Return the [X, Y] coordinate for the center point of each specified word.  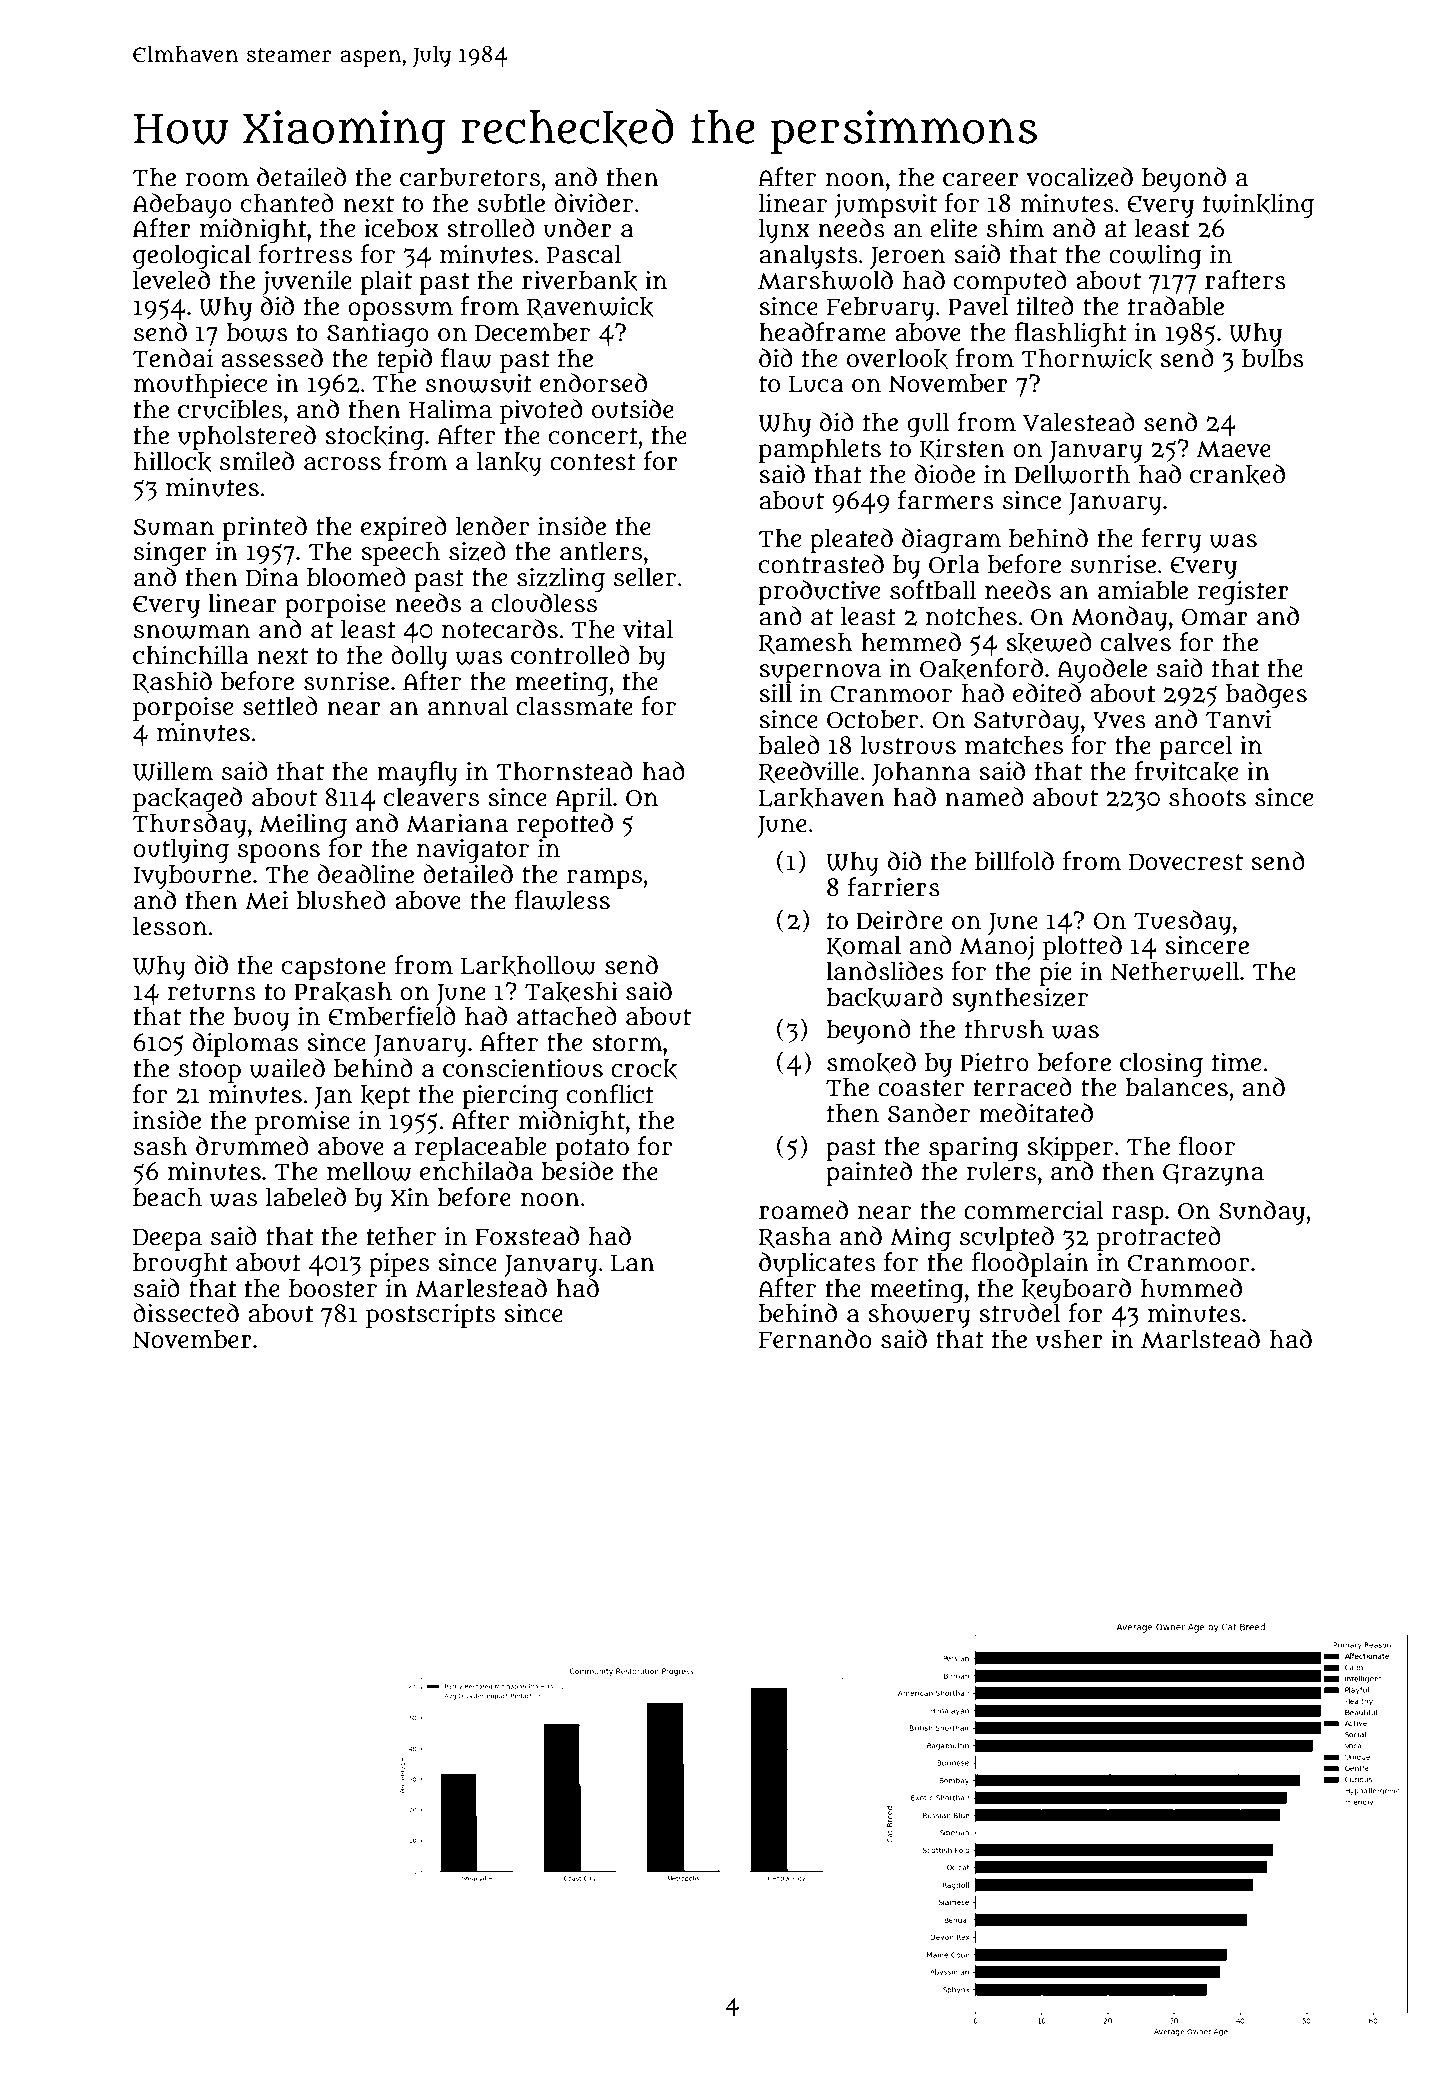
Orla [954, 564]
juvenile [307, 283]
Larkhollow [528, 966]
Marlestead [481, 1288]
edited [1047, 693]
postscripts [430, 1316]
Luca [816, 384]
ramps [604, 879]
